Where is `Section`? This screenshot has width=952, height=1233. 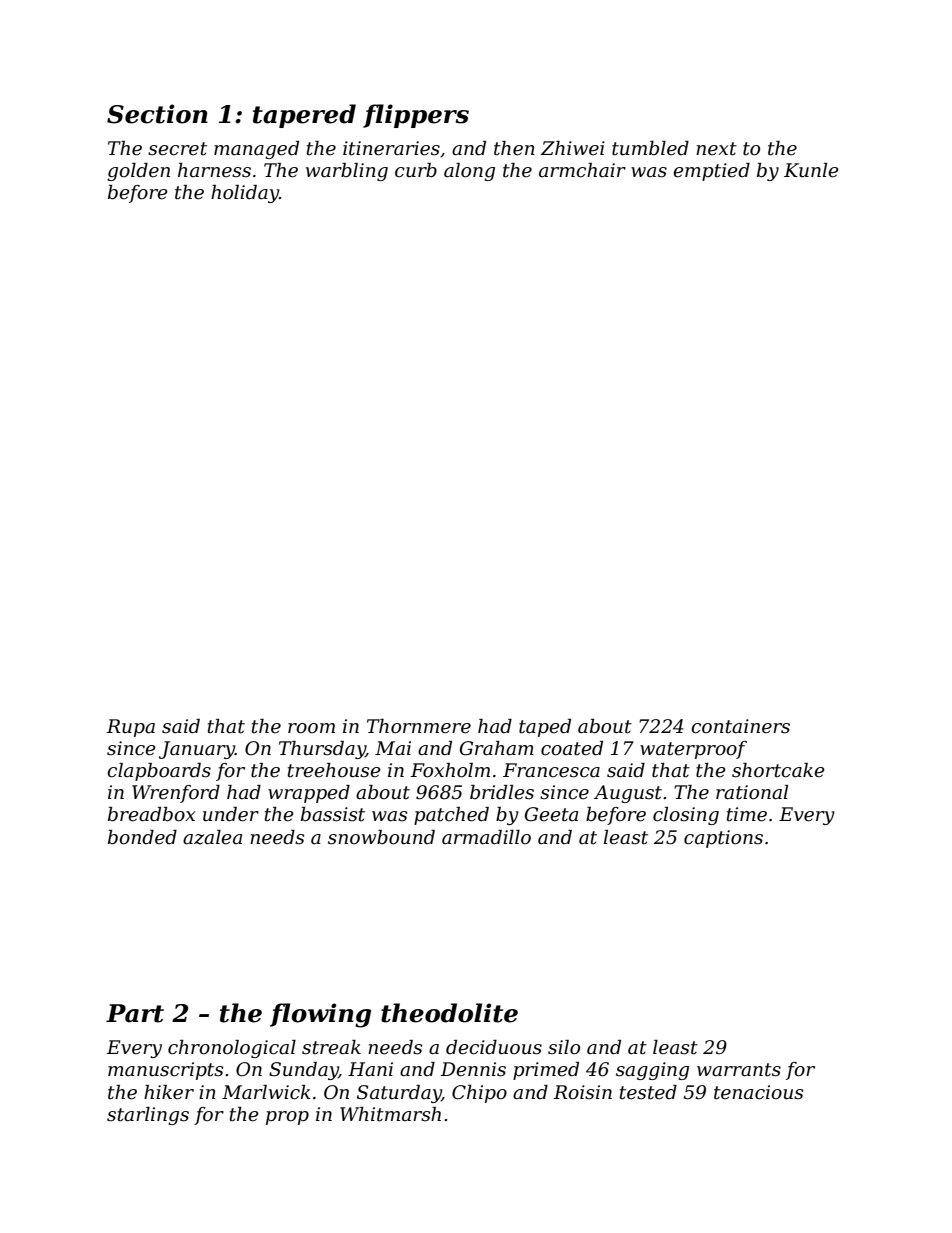
Section is located at coordinates (157, 114).
